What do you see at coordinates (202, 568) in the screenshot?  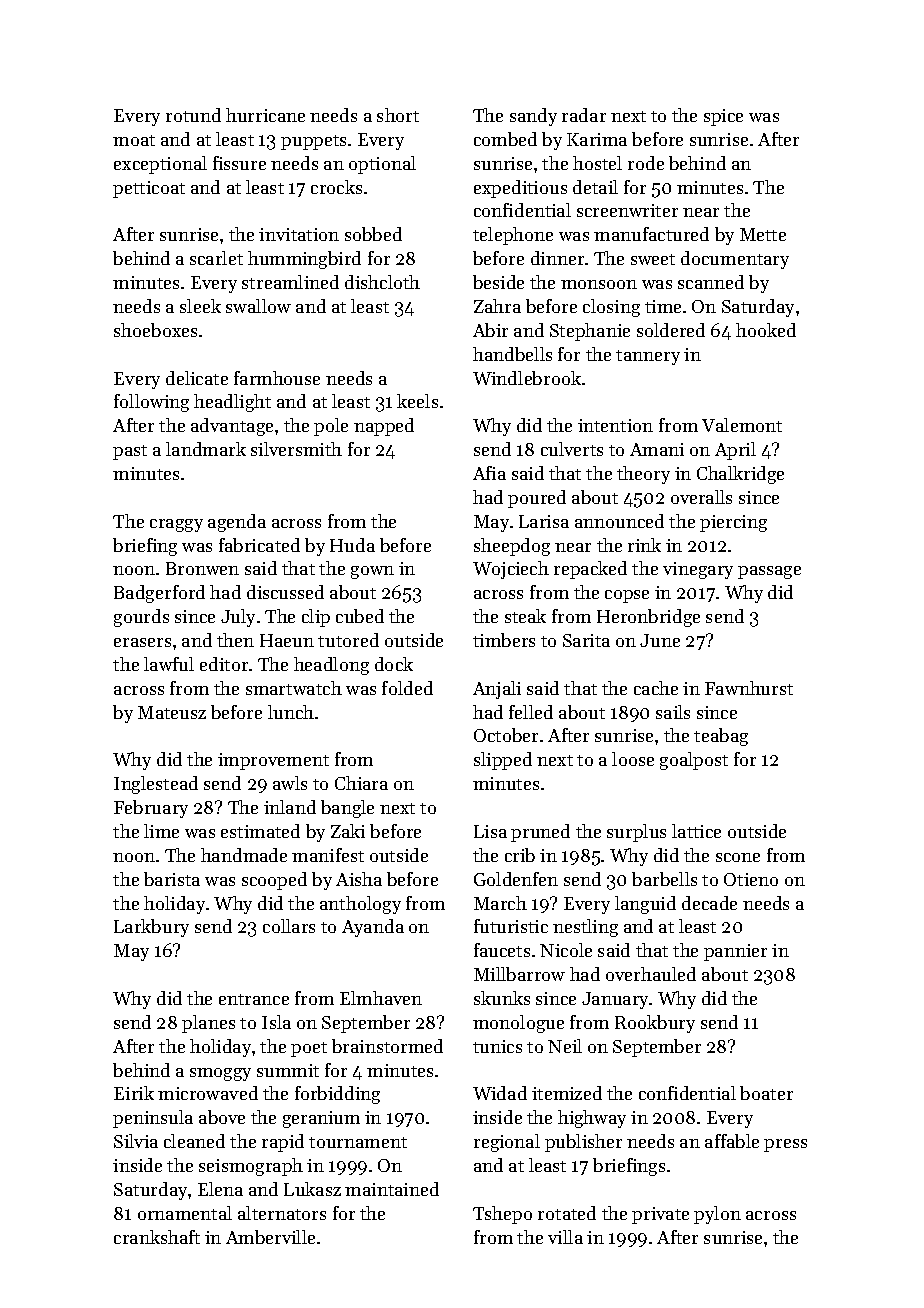 I see `Bronwen` at bounding box center [202, 568].
